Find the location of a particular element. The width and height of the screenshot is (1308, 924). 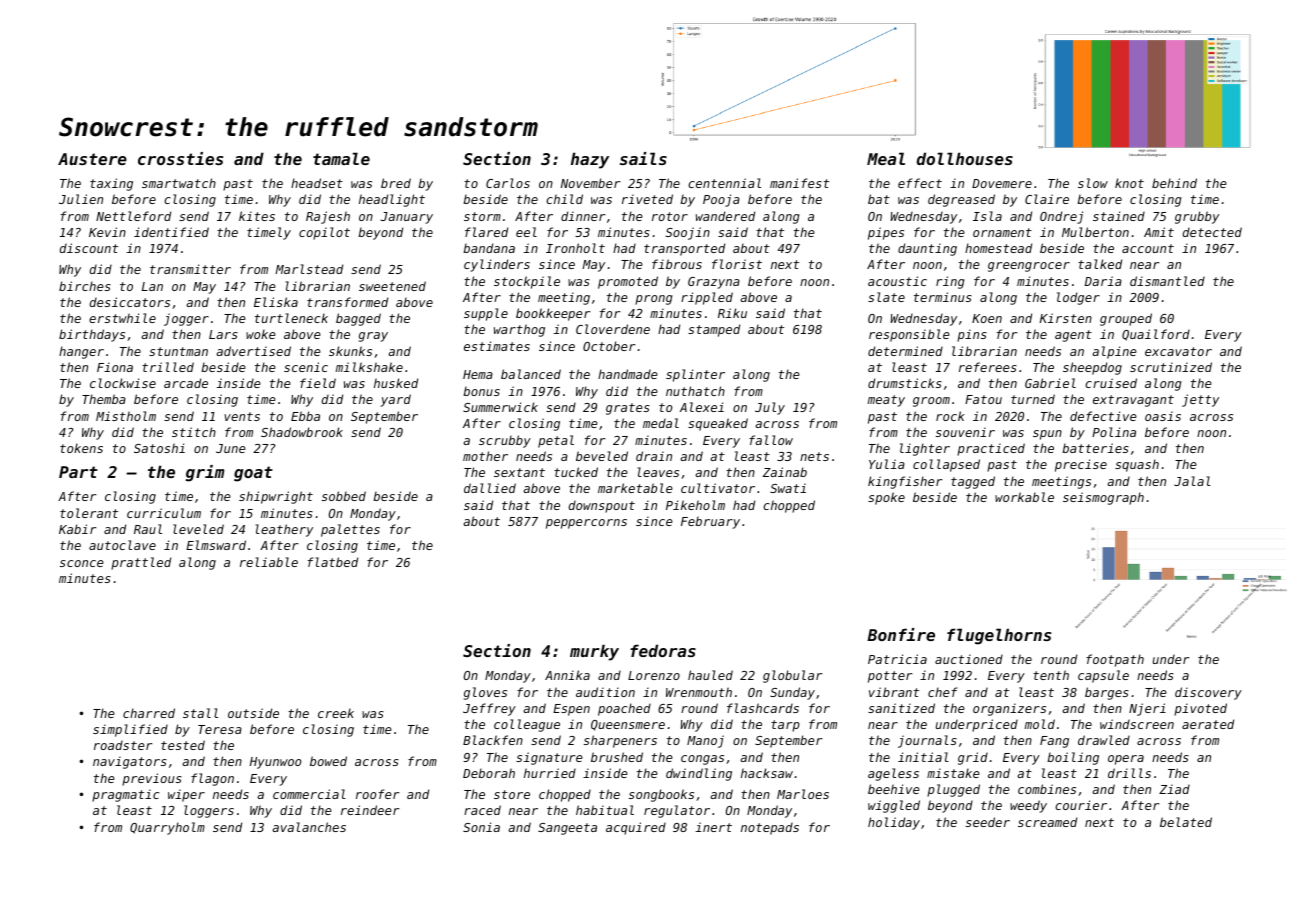

peppercorns is located at coordinates (586, 524).
